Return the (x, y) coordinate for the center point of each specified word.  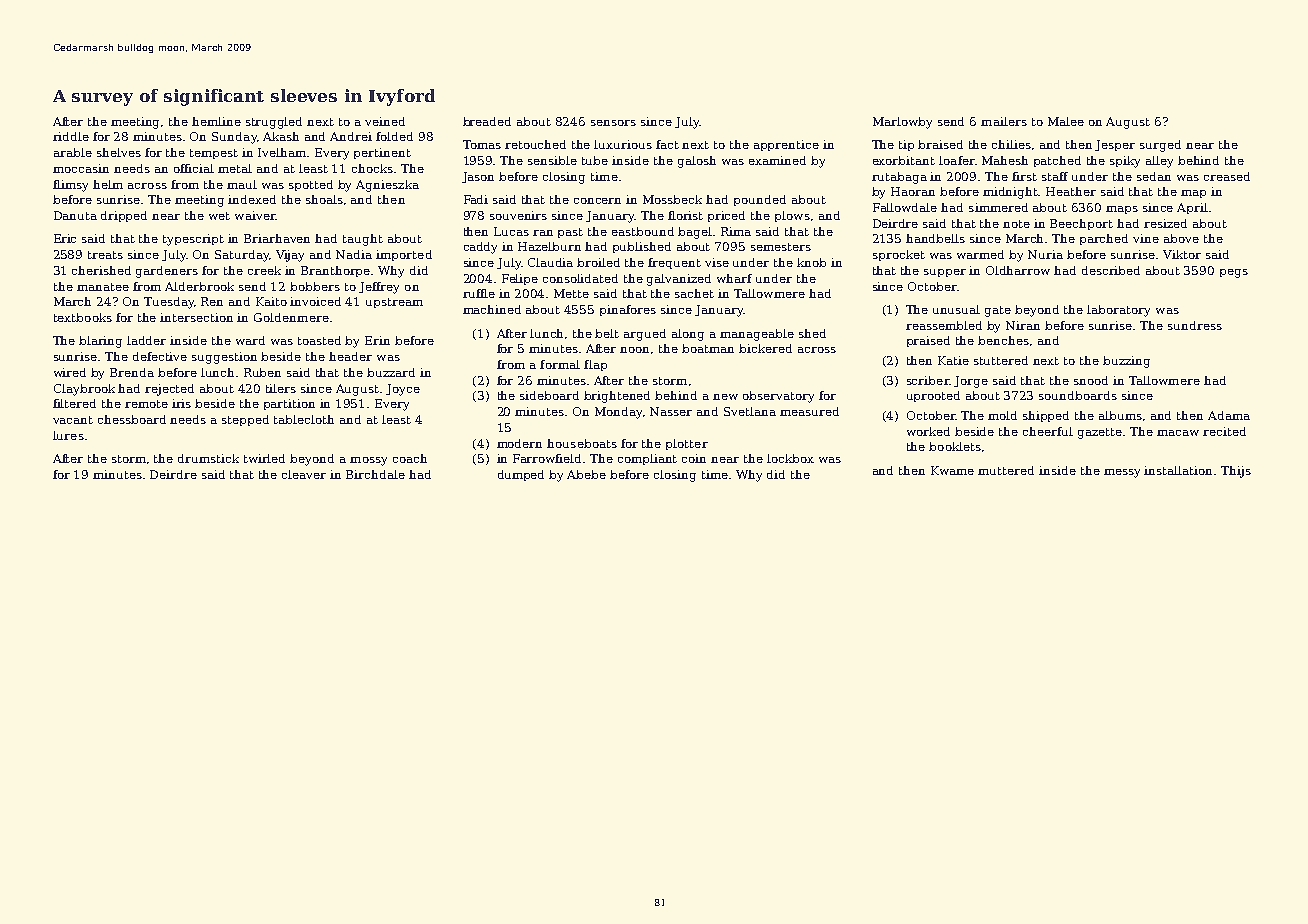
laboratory (1118, 311)
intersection (196, 317)
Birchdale (375, 474)
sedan (1154, 176)
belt (607, 333)
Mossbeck (672, 199)
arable (73, 152)
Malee (1066, 121)
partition (289, 404)
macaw (1178, 433)
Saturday (242, 256)
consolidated (580, 278)
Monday (618, 413)
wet (219, 216)
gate (998, 311)
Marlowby (902, 123)
